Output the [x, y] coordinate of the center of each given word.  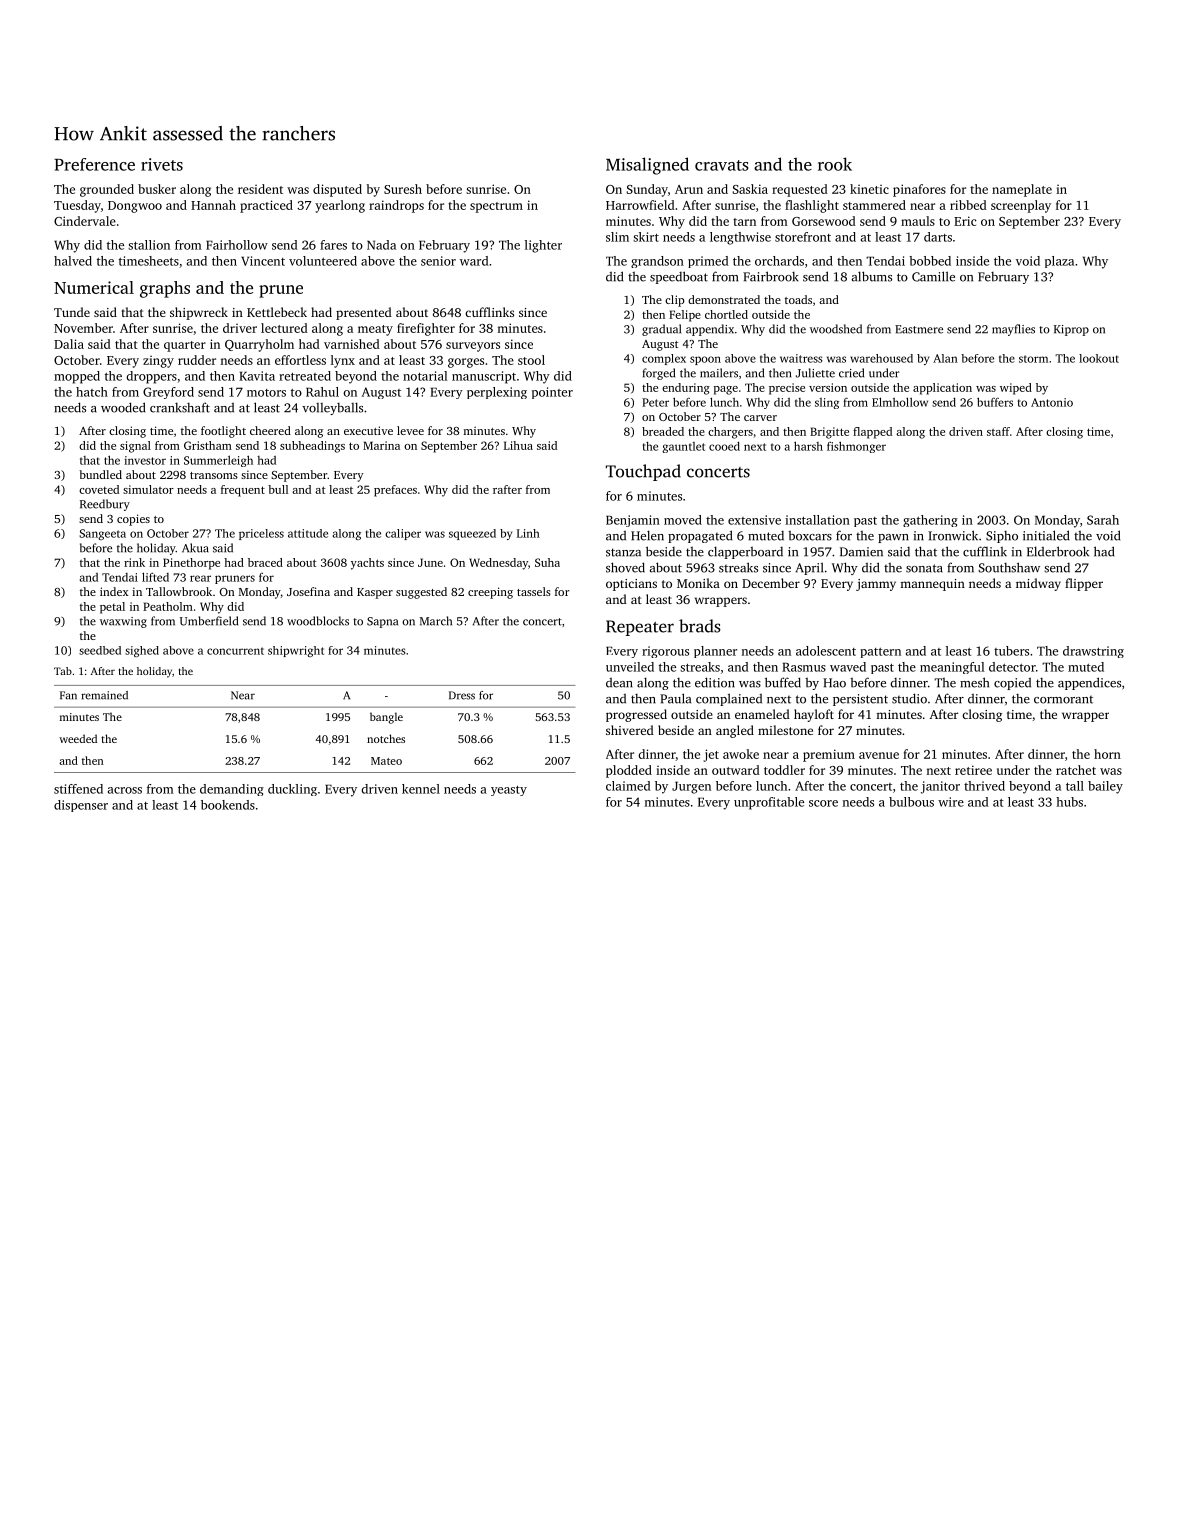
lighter [543, 246]
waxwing [123, 622]
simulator [148, 489]
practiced [266, 206]
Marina [381, 445]
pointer [552, 393]
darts [938, 237]
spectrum [496, 207]
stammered [874, 205]
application [942, 389]
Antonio [1052, 402]
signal [135, 447]
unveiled [630, 667]
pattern [880, 653]
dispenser [81, 806]
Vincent [263, 261]
